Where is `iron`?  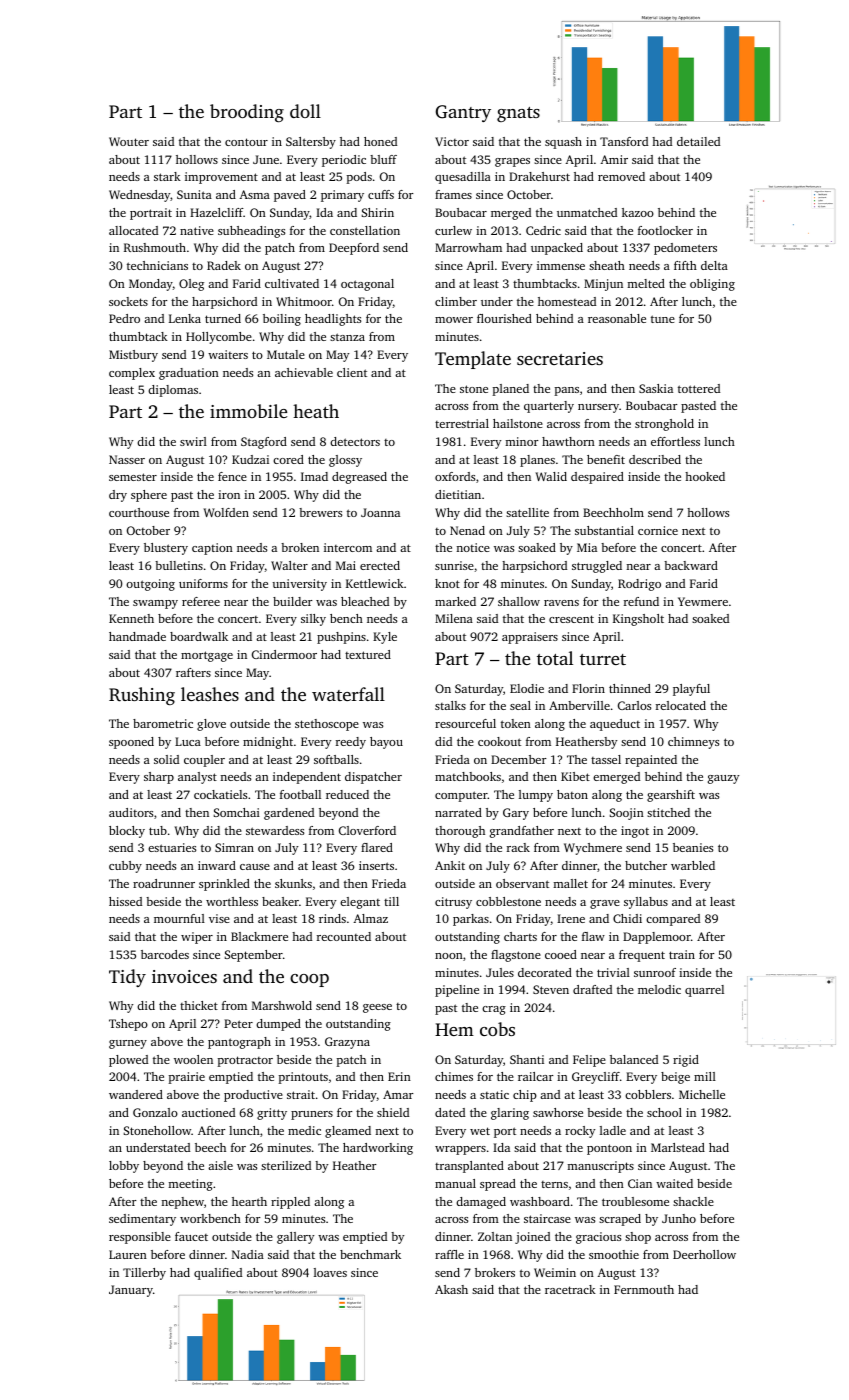 iron is located at coordinates (229, 494).
